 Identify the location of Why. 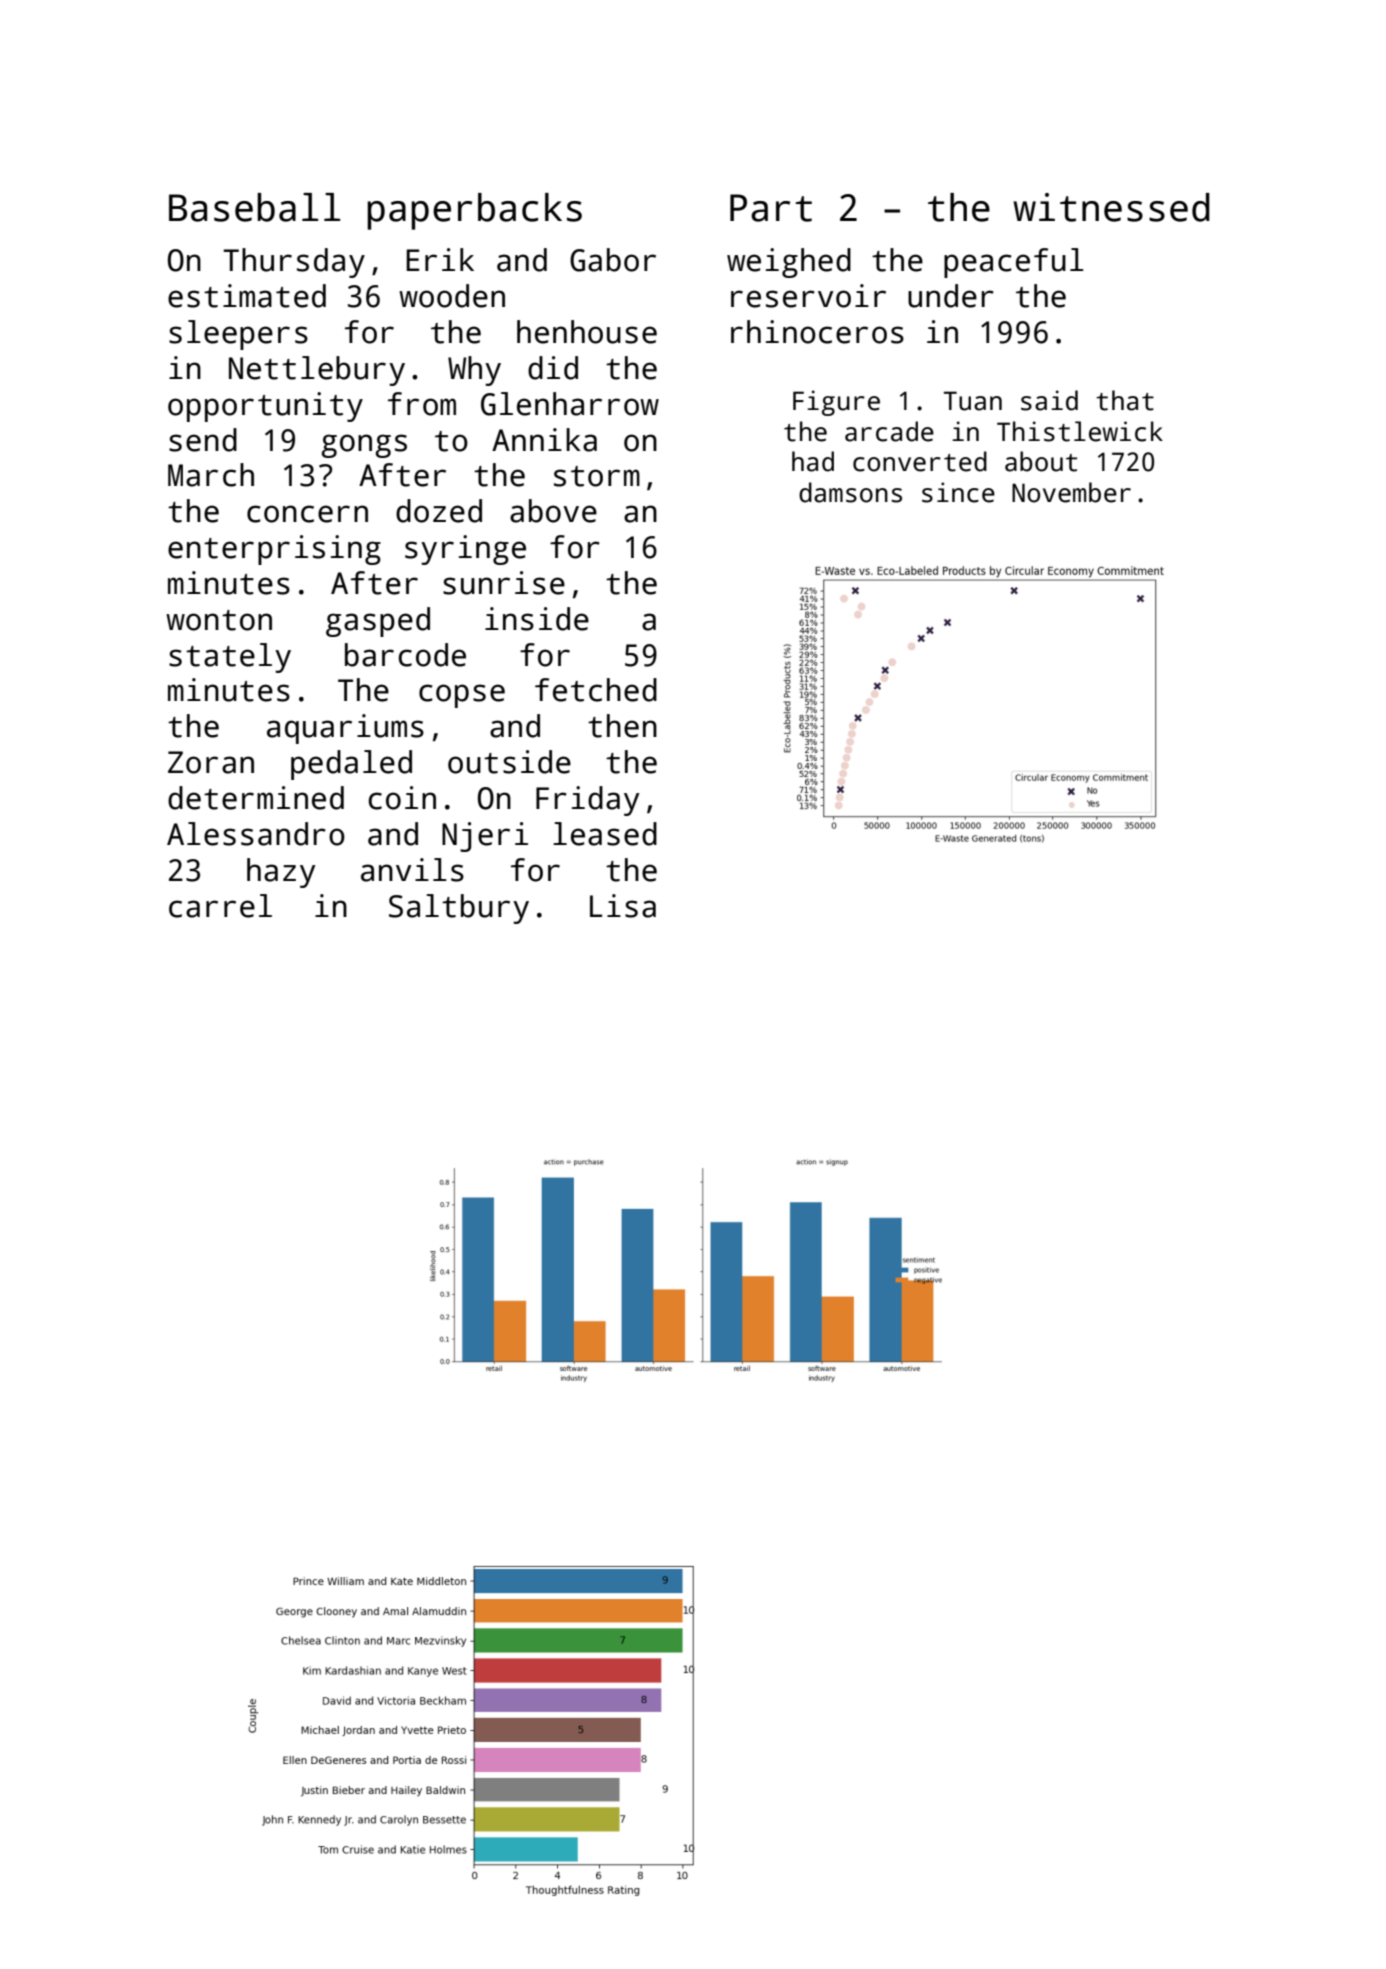
(474, 371).
